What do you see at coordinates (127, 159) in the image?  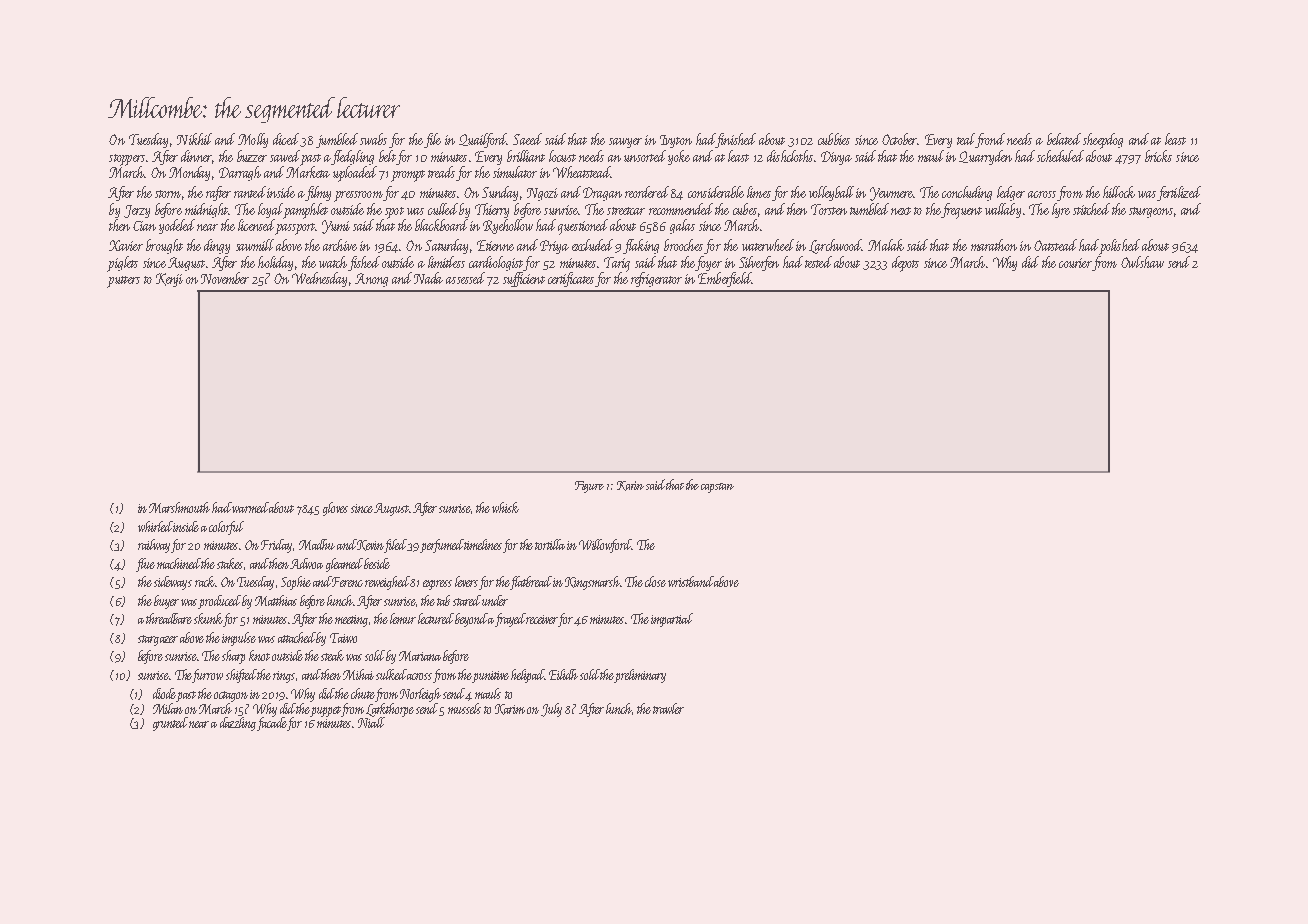 I see `stoppers` at bounding box center [127, 159].
